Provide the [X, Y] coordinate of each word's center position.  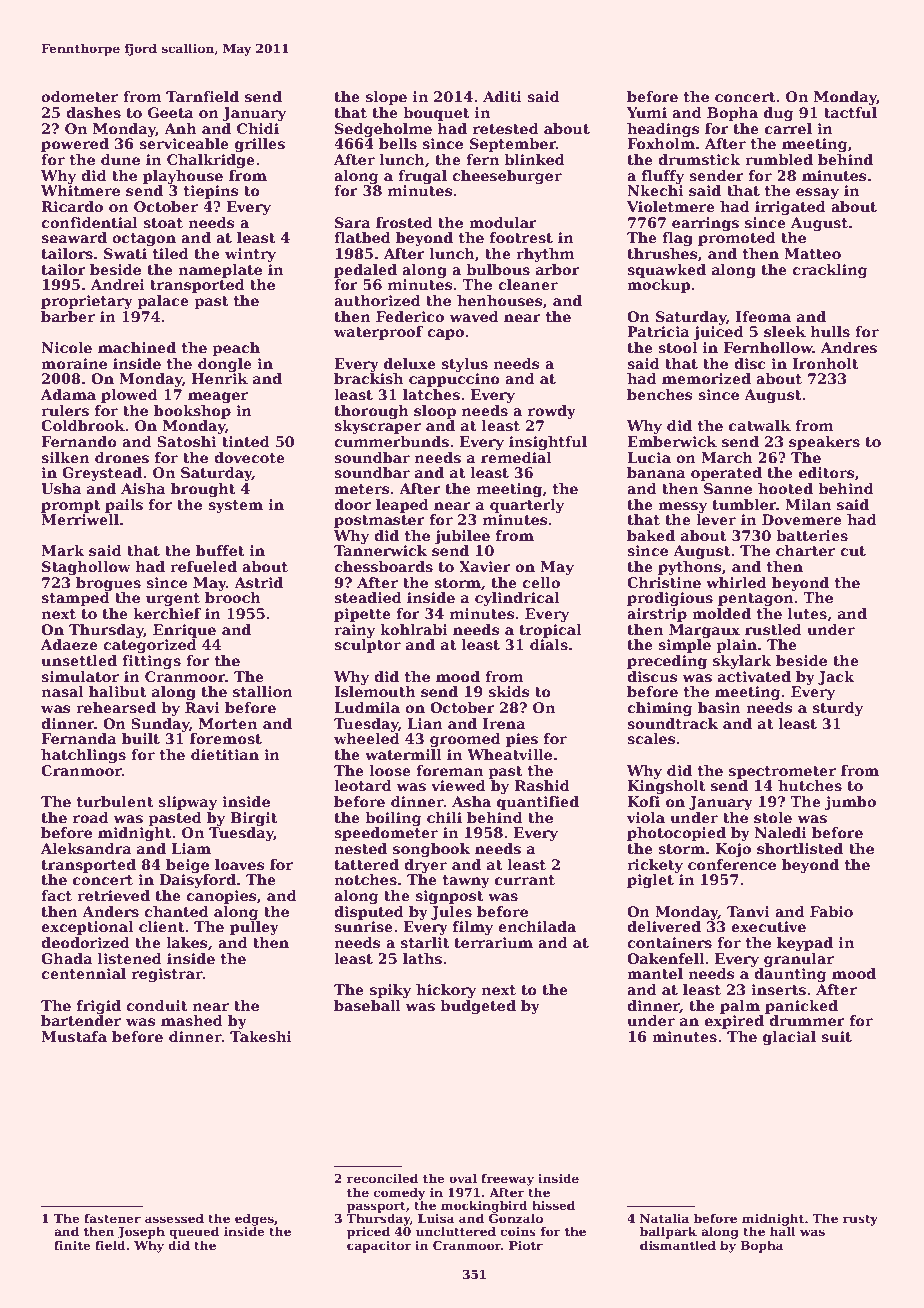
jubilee [462, 537]
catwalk [760, 425]
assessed [174, 1218]
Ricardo [72, 206]
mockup [658, 286]
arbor [558, 269]
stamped [75, 599]
